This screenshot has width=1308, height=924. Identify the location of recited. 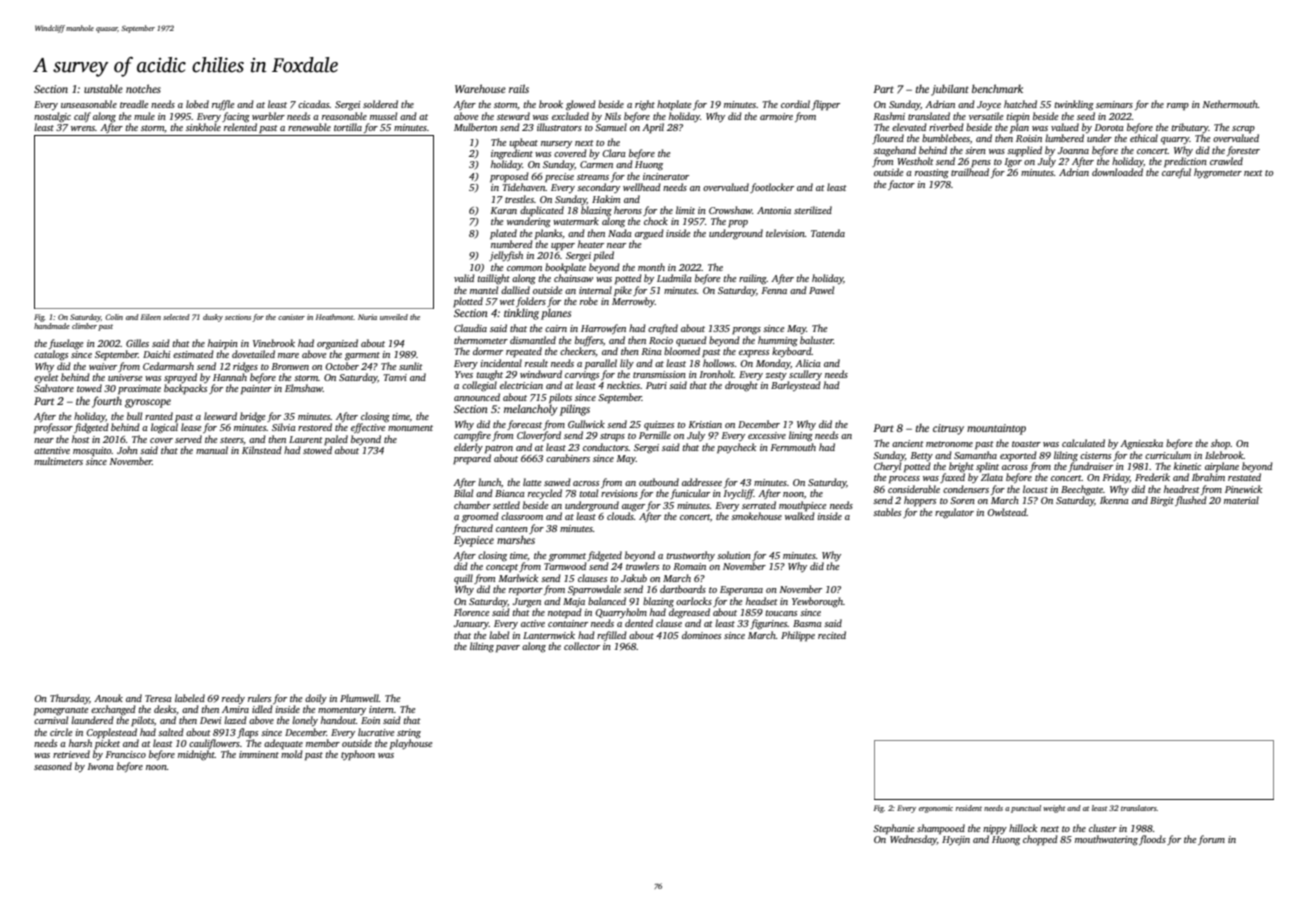
(832, 635).
